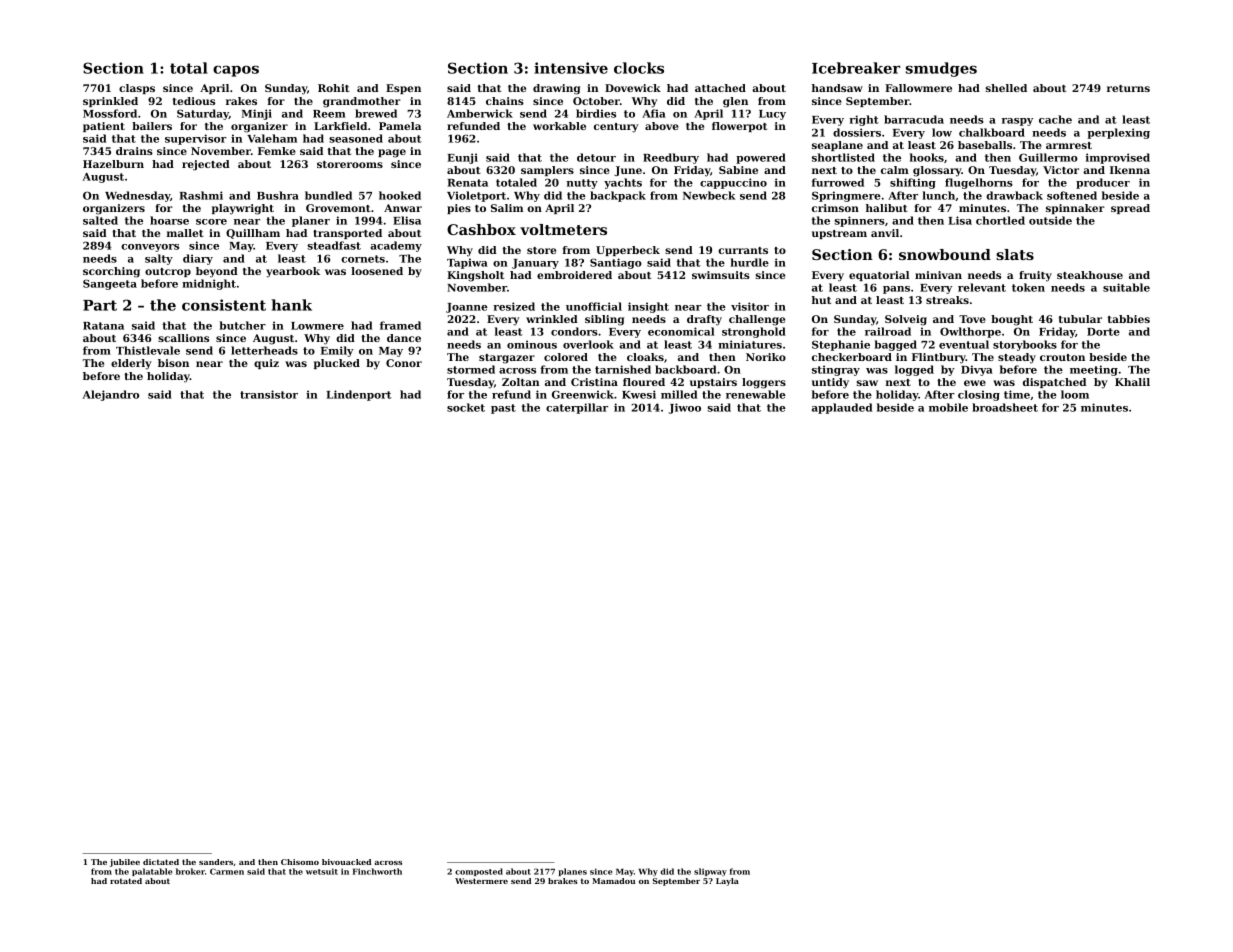 Image resolution: width=1233 pixels, height=952 pixels. What do you see at coordinates (727, 882) in the image?
I see `Layla` at bounding box center [727, 882].
